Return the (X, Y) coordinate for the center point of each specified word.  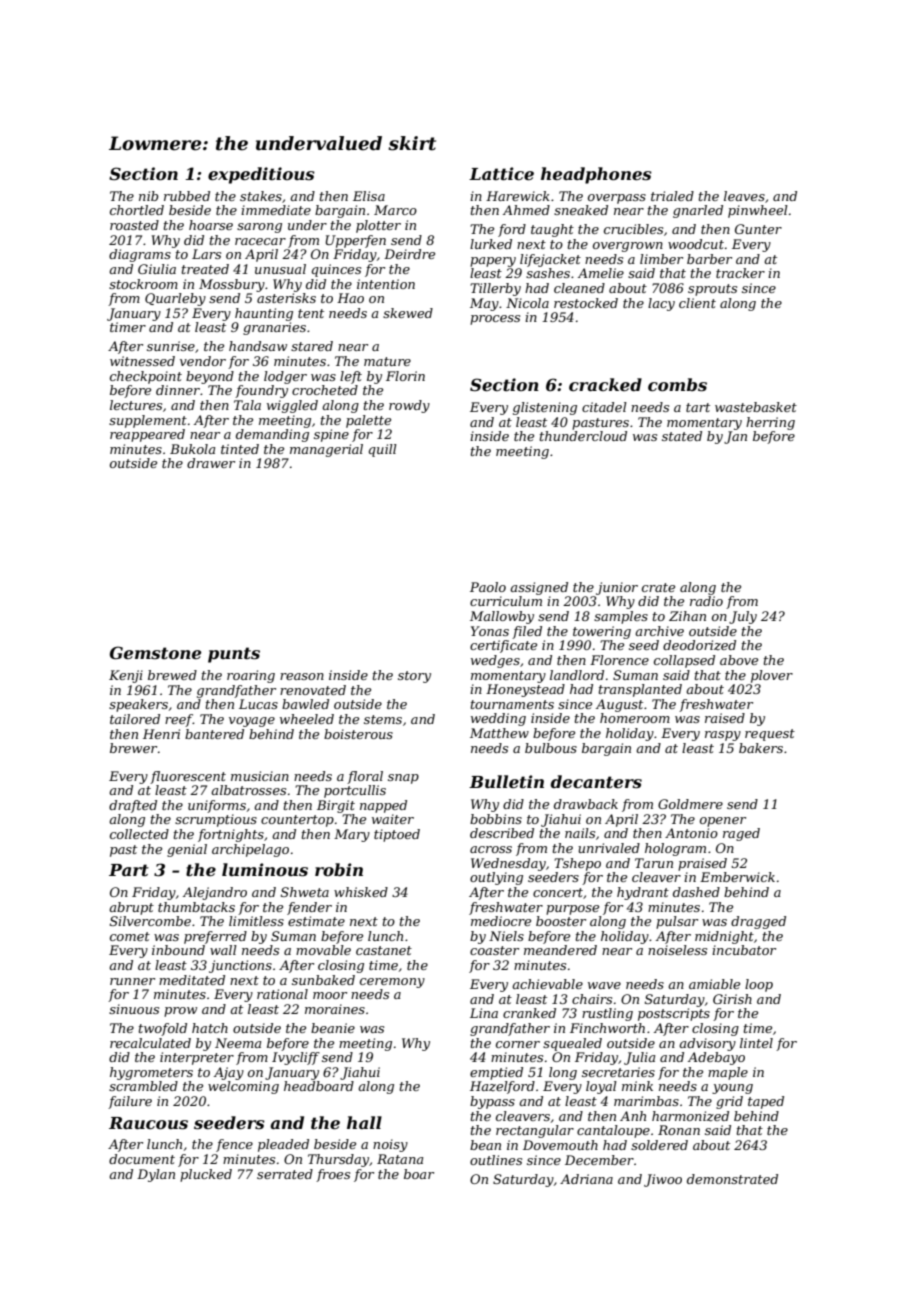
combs (677, 384)
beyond (210, 377)
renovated (313, 690)
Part (129, 870)
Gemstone (155, 652)
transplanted (640, 690)
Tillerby (495, 289)
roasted (134, 225)
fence (234, 1145)
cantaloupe (613, 1131)
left (351, 377)
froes (333, 1175)
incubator (744, 950)
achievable (547, 984)
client (697, 303)
